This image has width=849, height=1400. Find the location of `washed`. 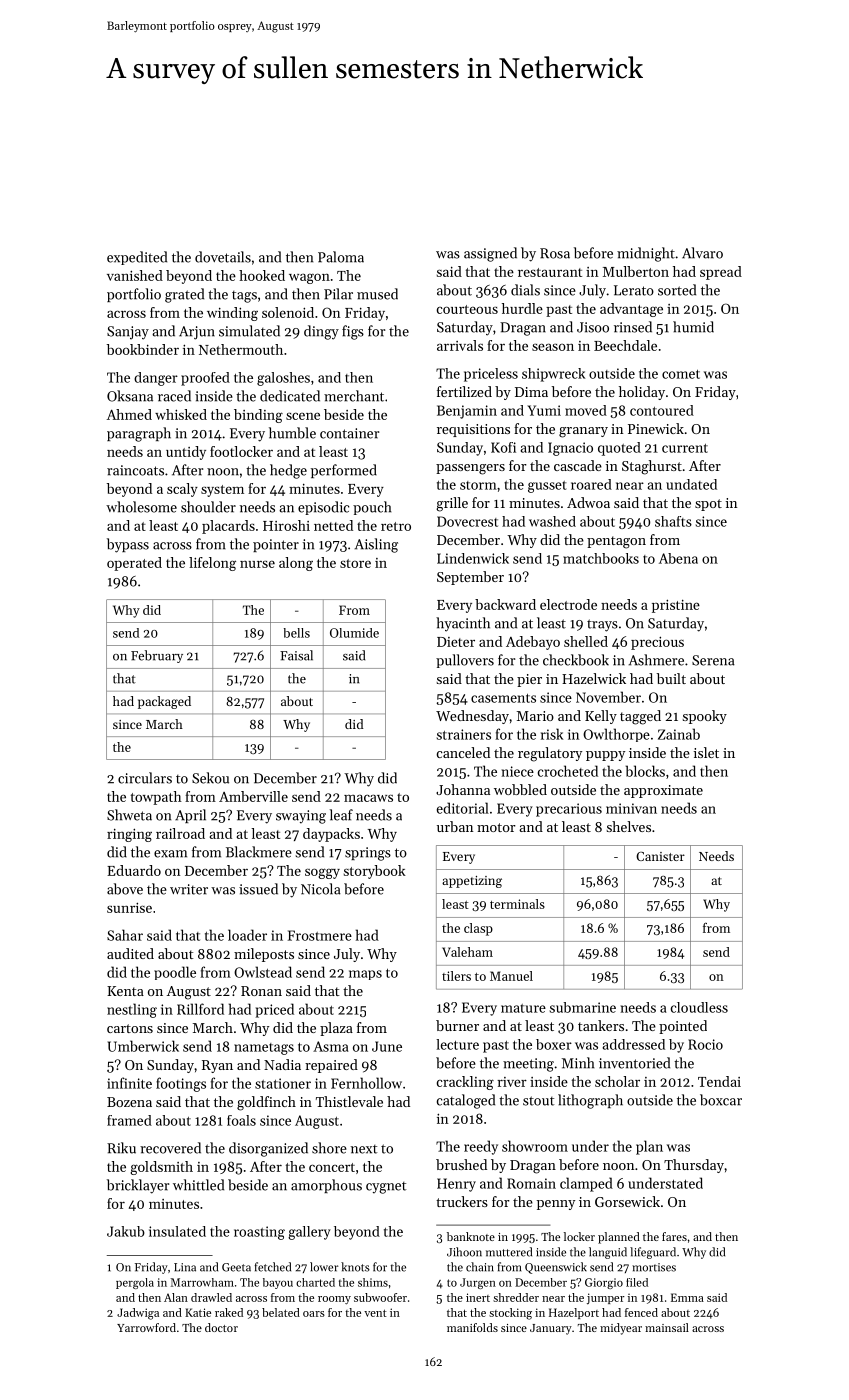

washed is located at coordinates (552, 521).
